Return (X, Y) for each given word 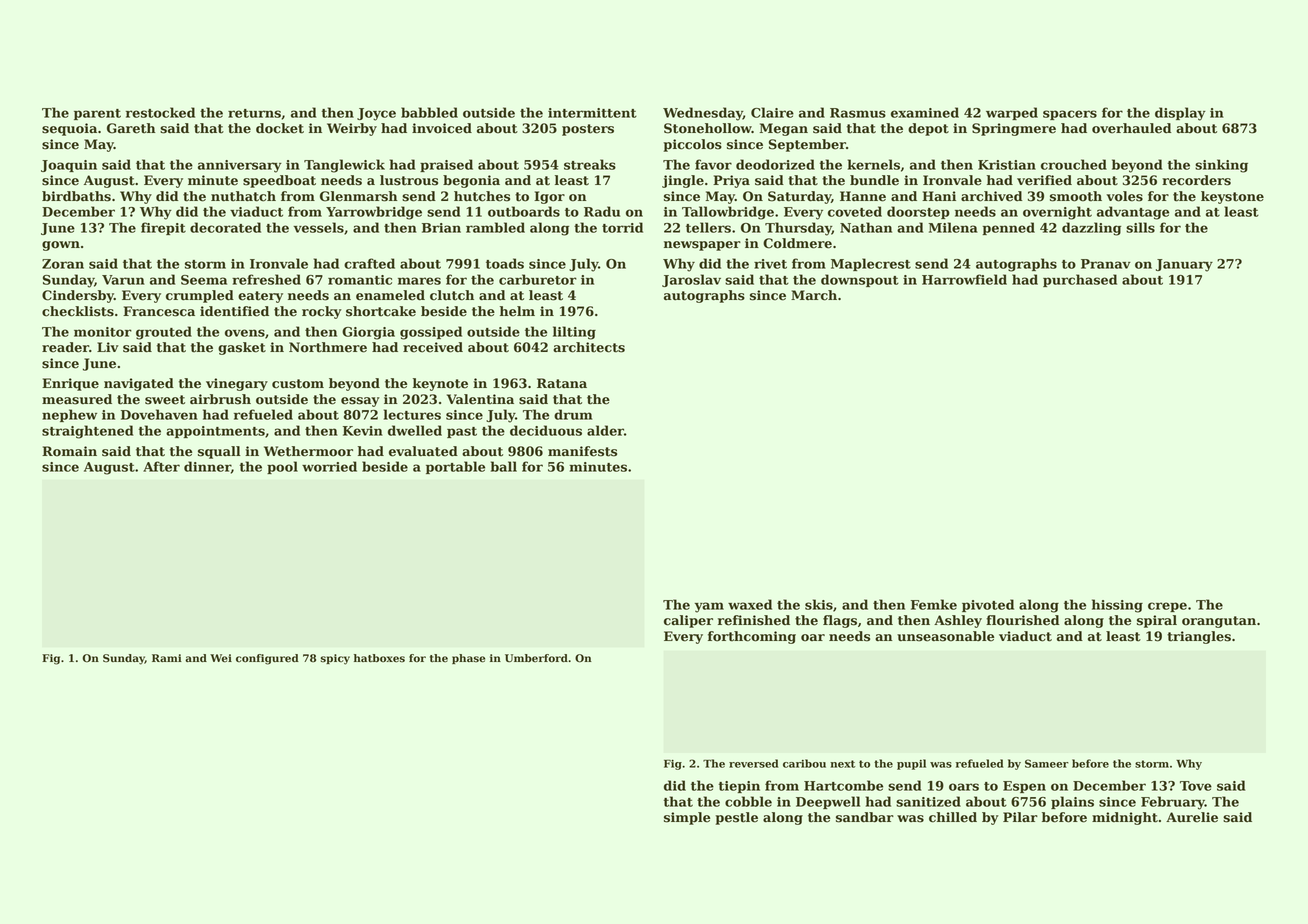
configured (267, 659)
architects (589, 347)
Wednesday (703, 114)
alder (605, 430)
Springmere (1014, 129)
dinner (207, 466)
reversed (754, 763)
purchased (1080, 280)
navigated (139, 384)
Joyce (376, 114)
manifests (582, 451)
